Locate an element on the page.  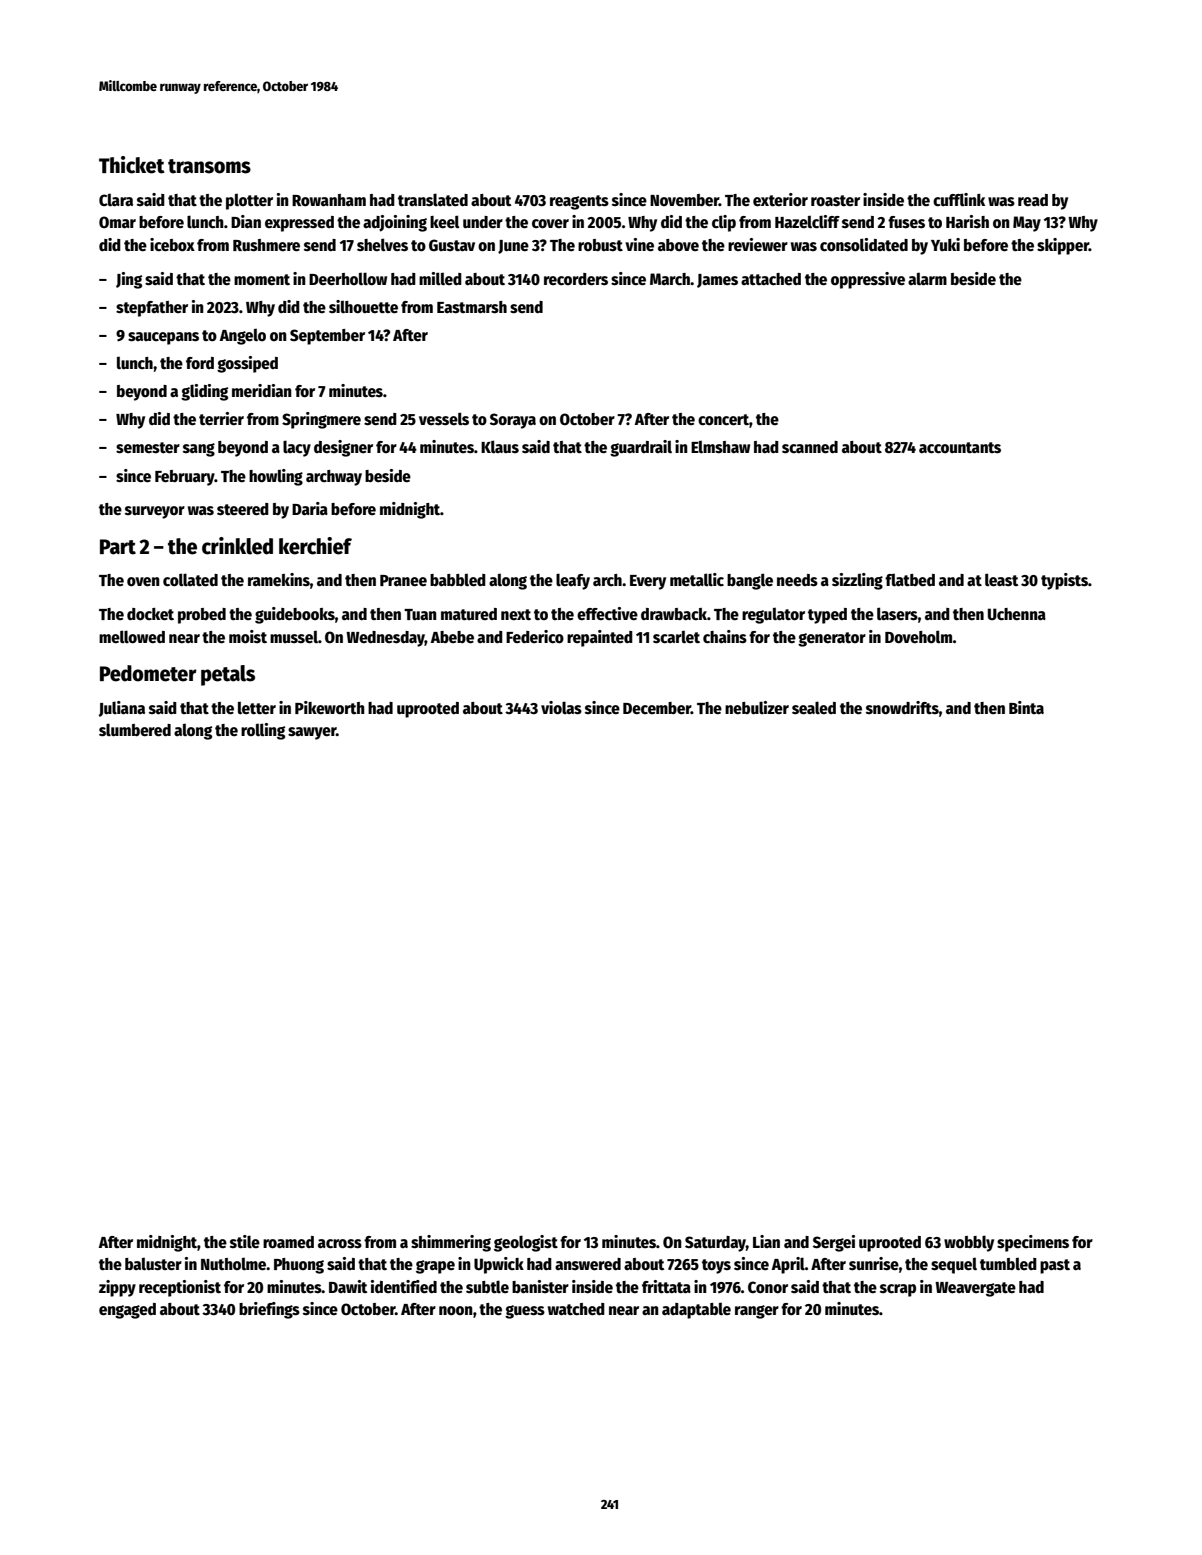
ranger is located at coordinates (757, 1312).
